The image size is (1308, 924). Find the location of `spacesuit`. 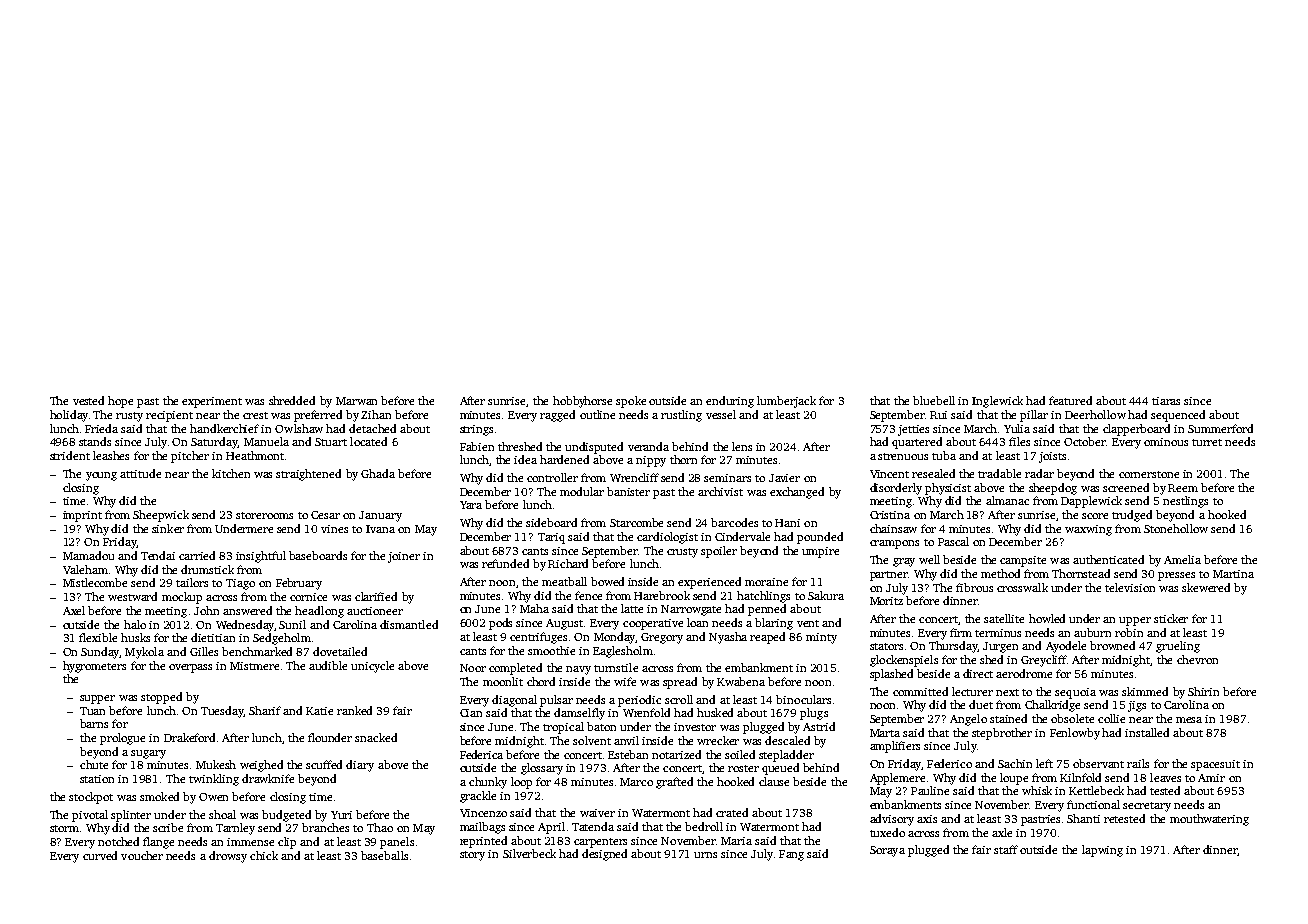

spacesuit is located at coordinates (1215, 765).
